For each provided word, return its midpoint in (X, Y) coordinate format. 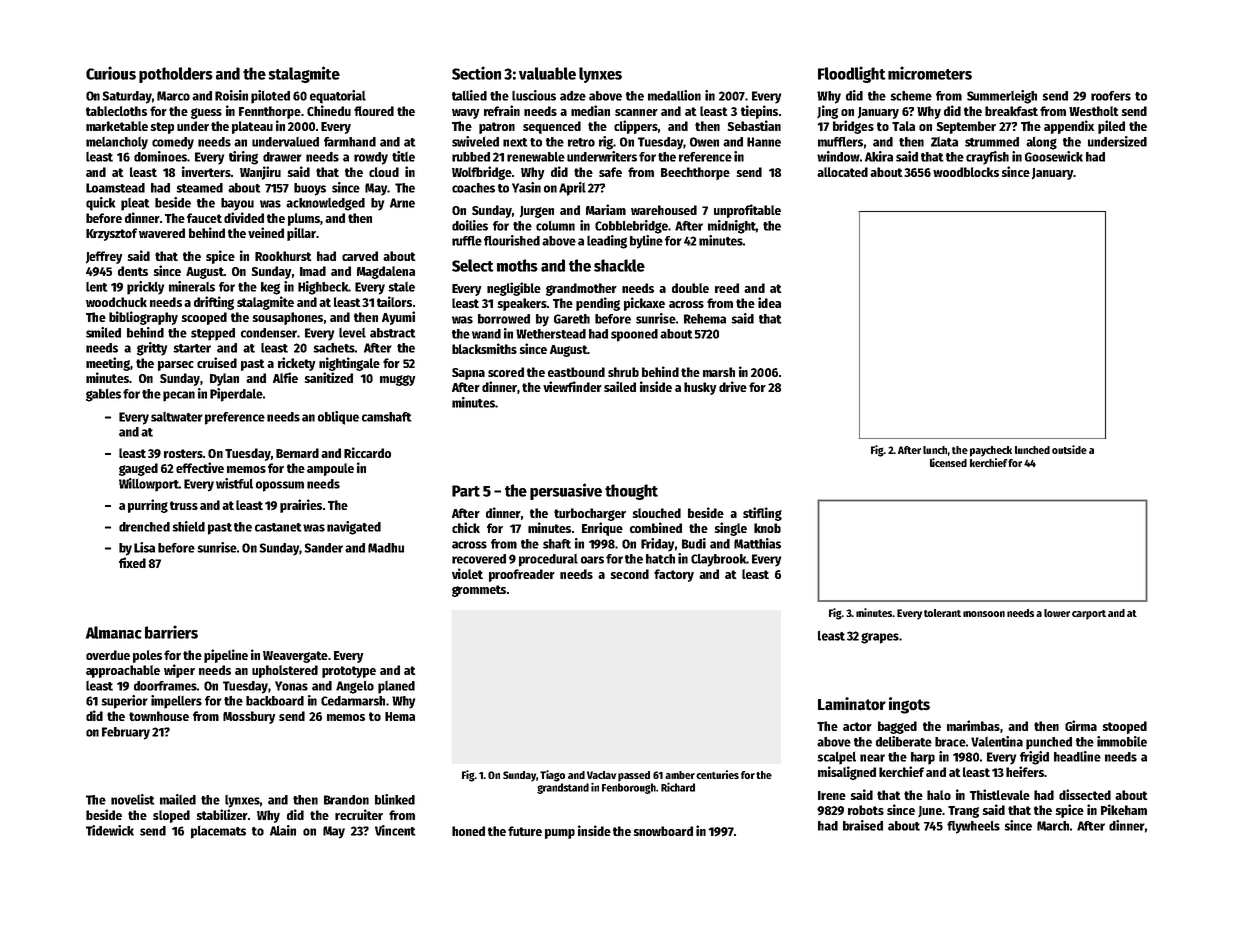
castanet (278, 527)
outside (1069, 449)
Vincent (395, 830)
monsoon (984, 614)
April (572, 189)
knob (767, 528)
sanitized (329, 377)
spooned (634, 335)
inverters (206, 171)
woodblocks (966, 172)
